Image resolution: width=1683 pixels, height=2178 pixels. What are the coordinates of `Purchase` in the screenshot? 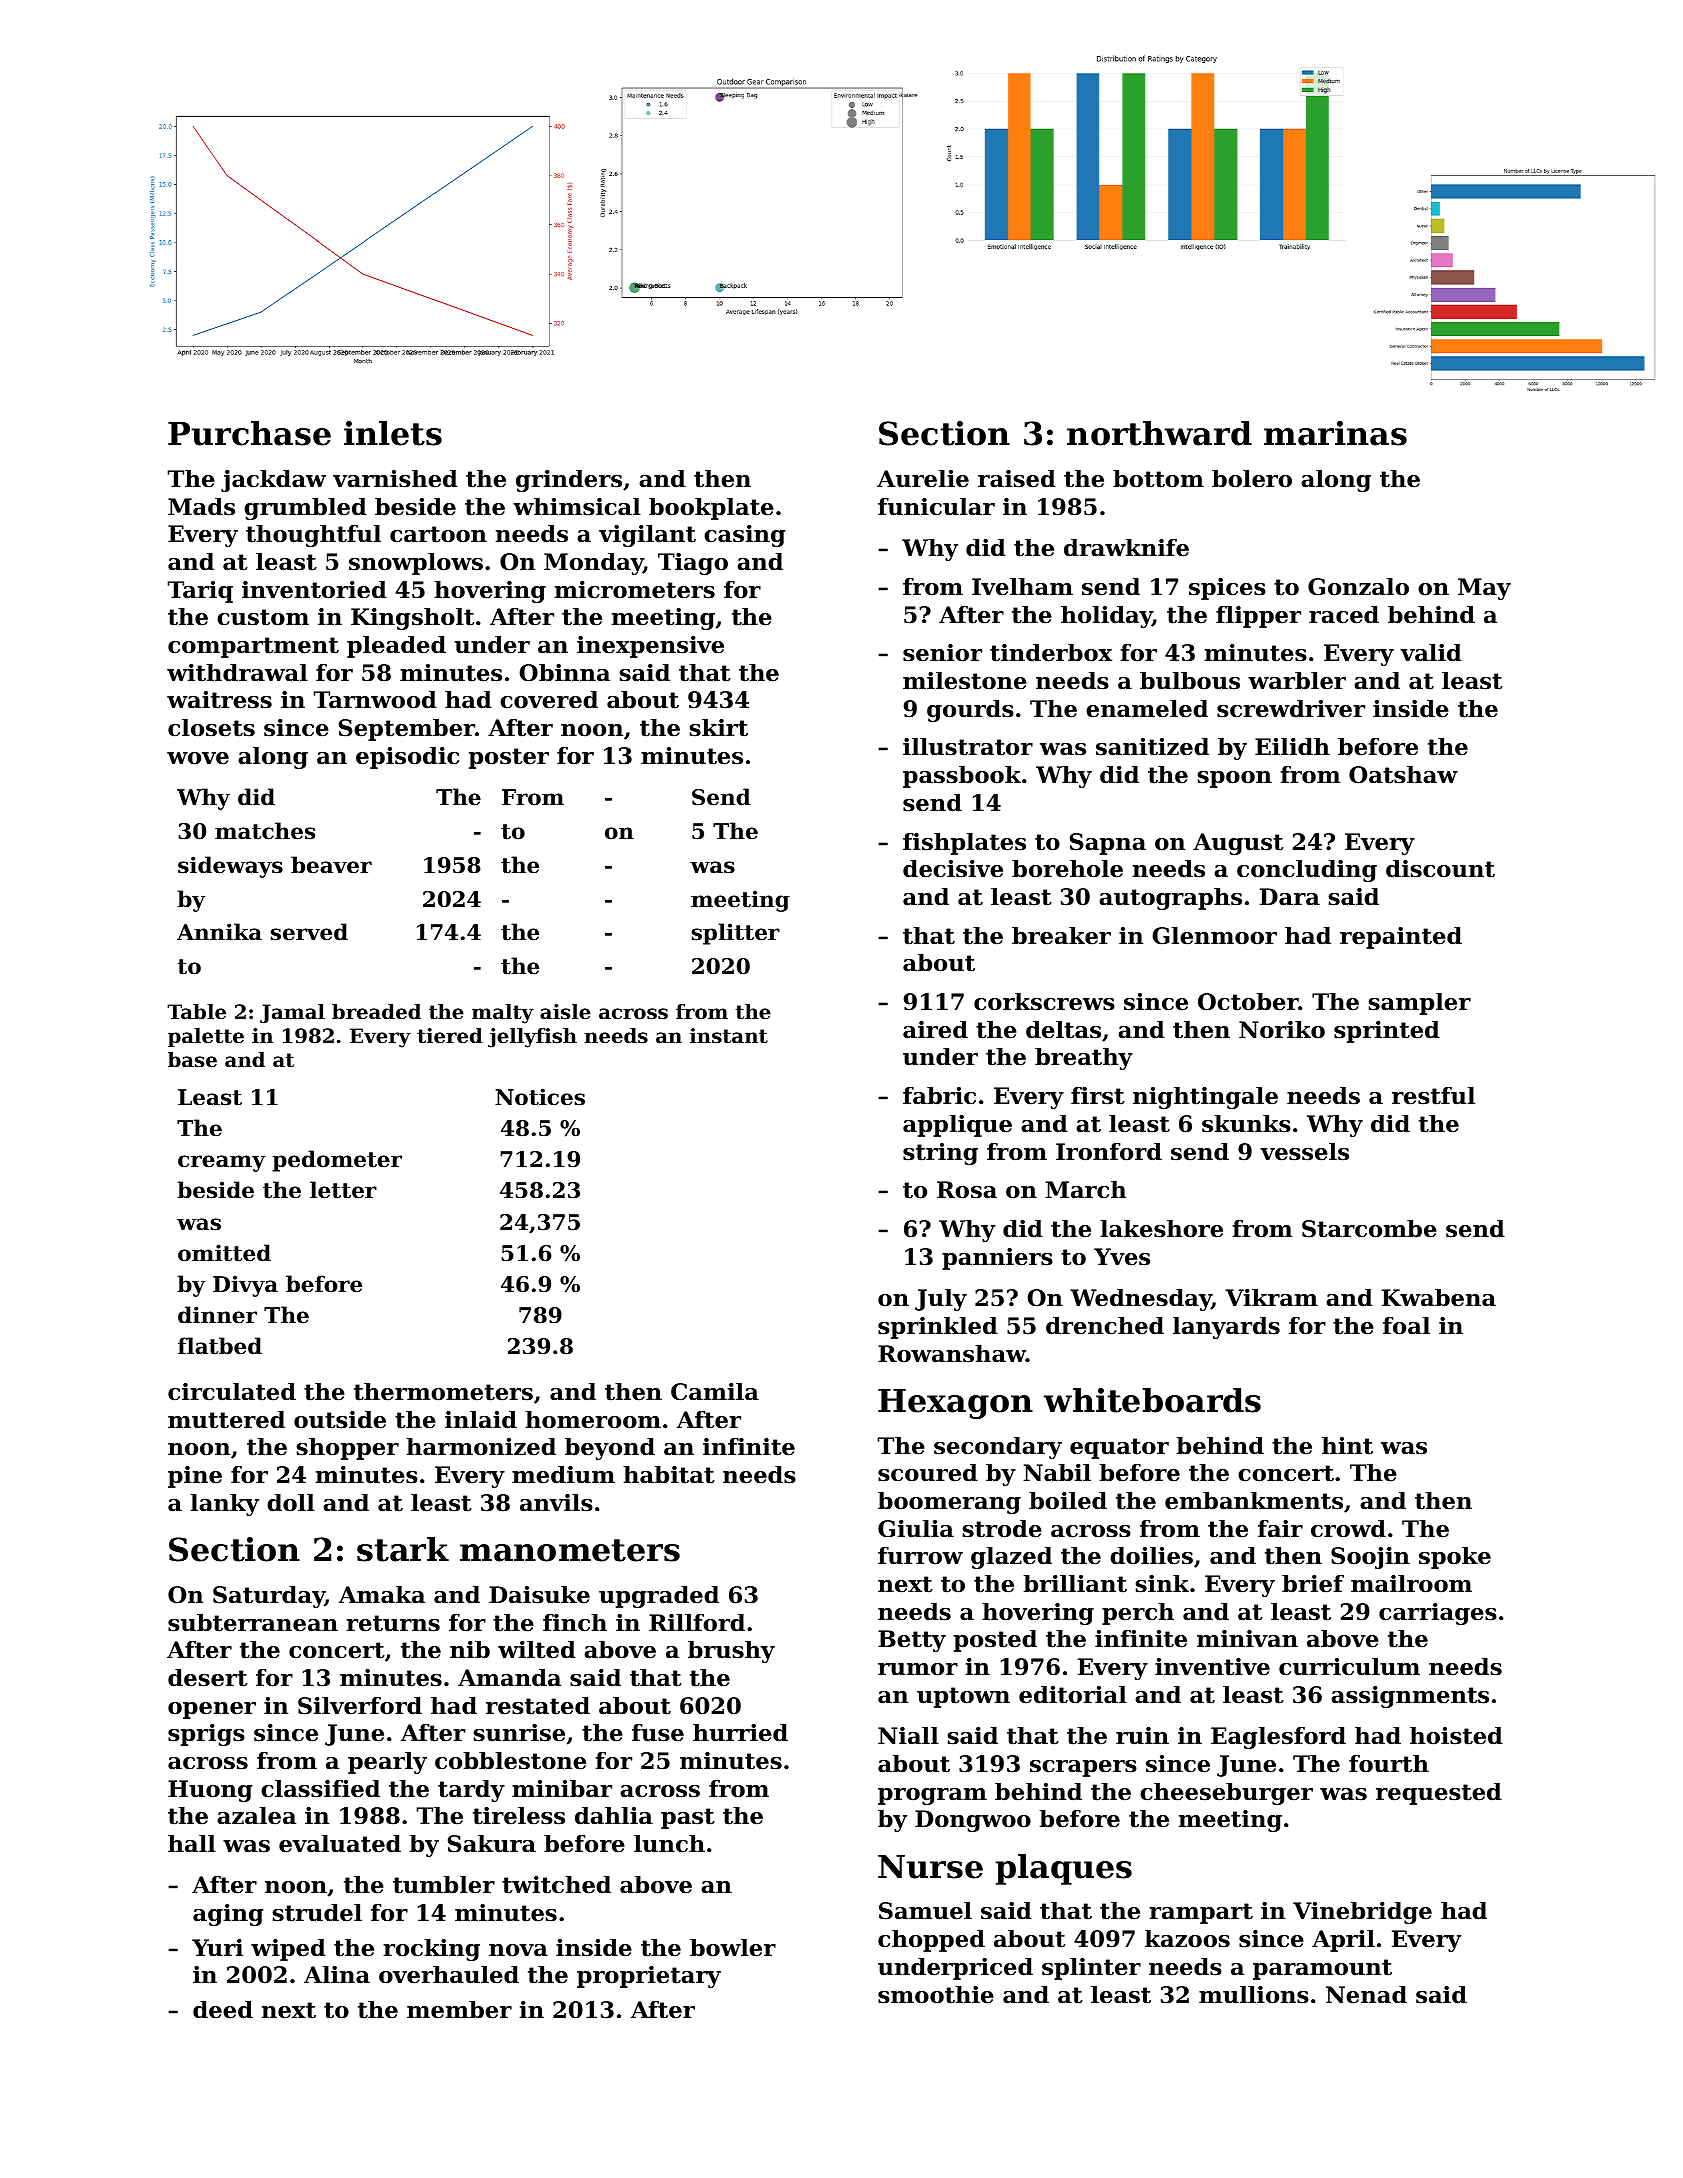 It's located at (249, 433).
